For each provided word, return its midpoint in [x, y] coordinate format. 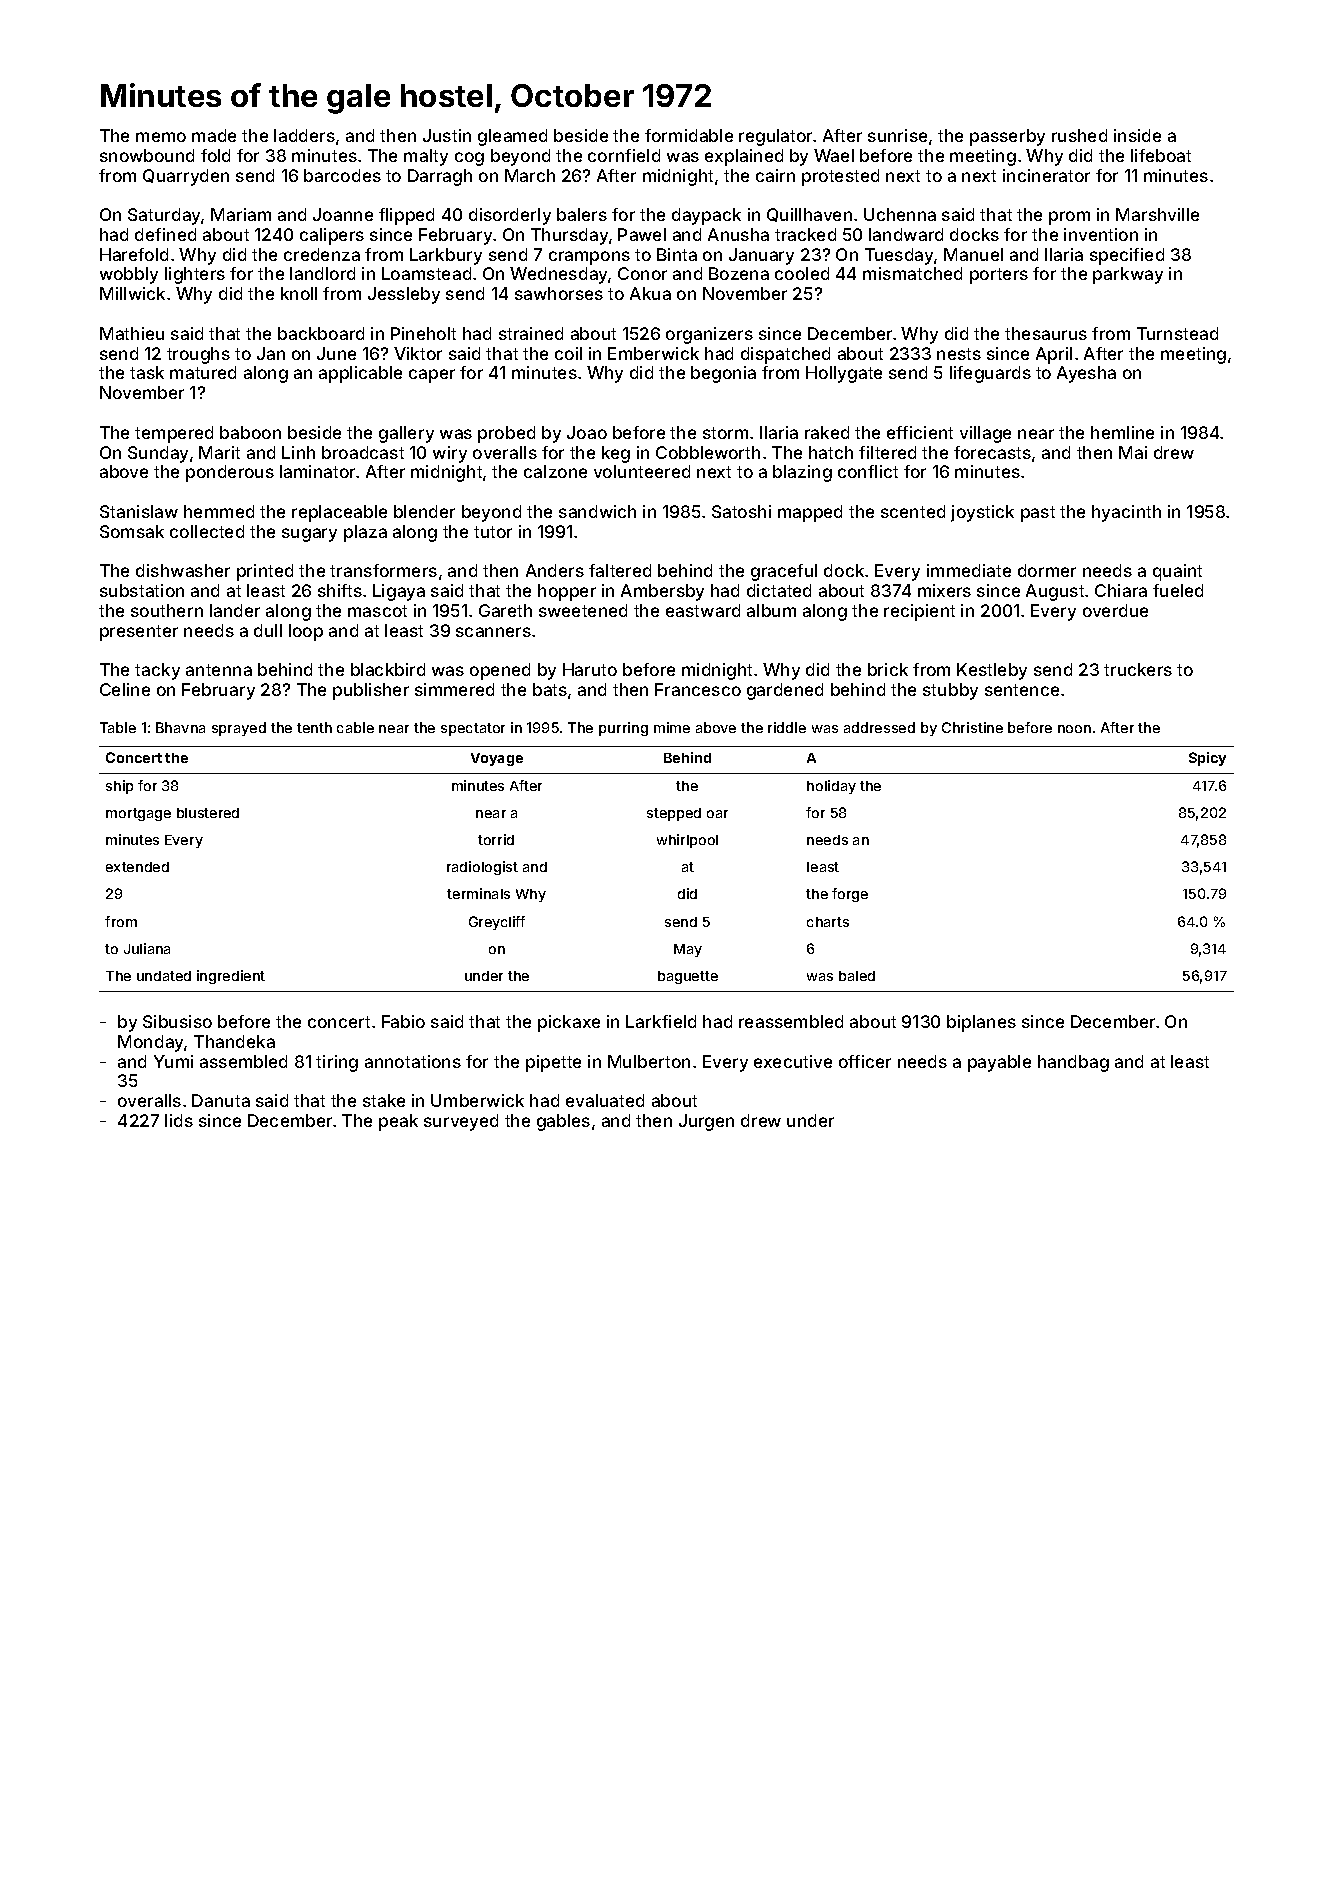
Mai [1133, 452]
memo [161, 137]
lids [179, 1120]
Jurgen [706, 1122]
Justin [447, 135]
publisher [371, 691]
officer [865, 1061]
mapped [810, 513]
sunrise [897, 135]
